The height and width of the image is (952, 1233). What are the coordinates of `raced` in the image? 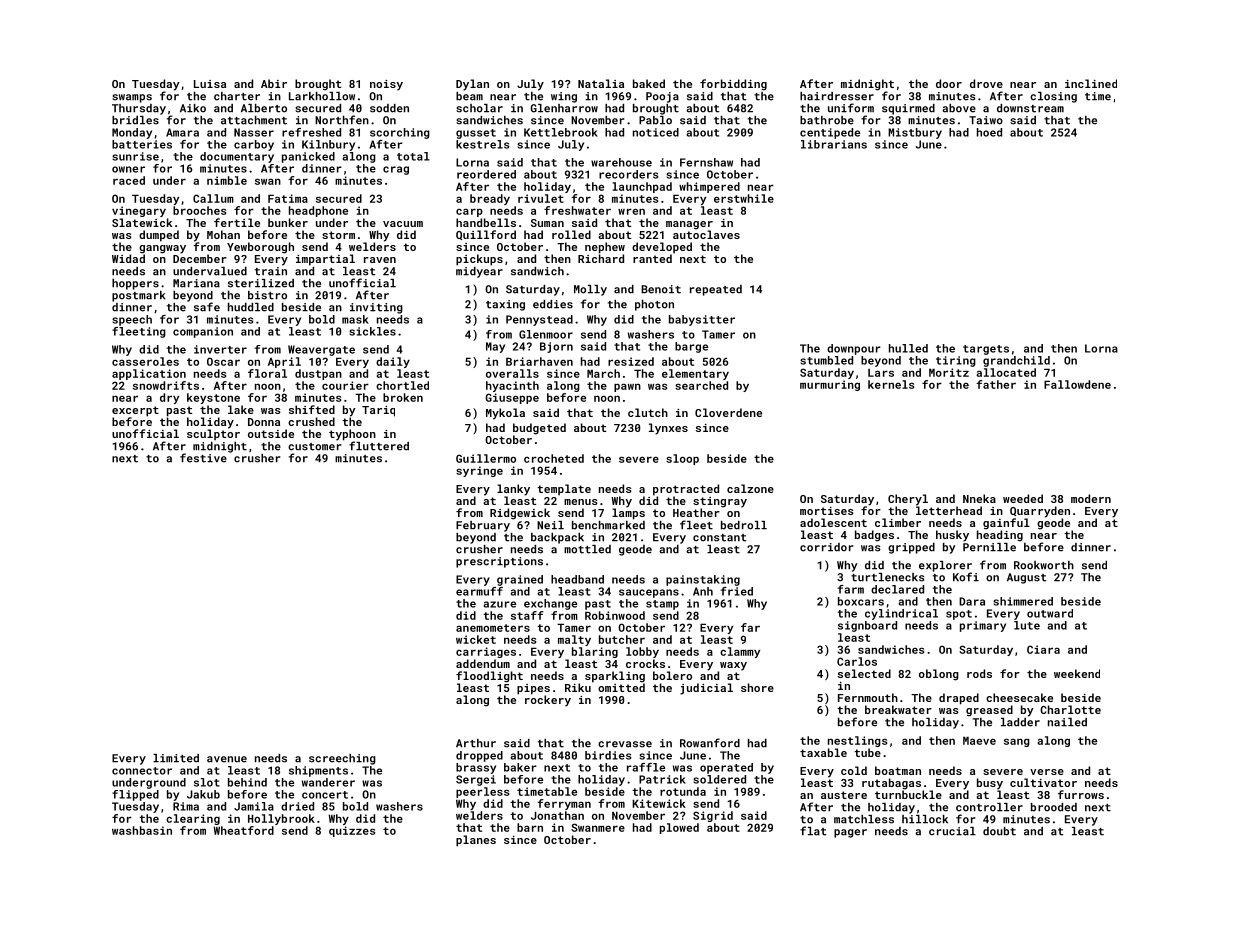 It's located at (129, 180).
